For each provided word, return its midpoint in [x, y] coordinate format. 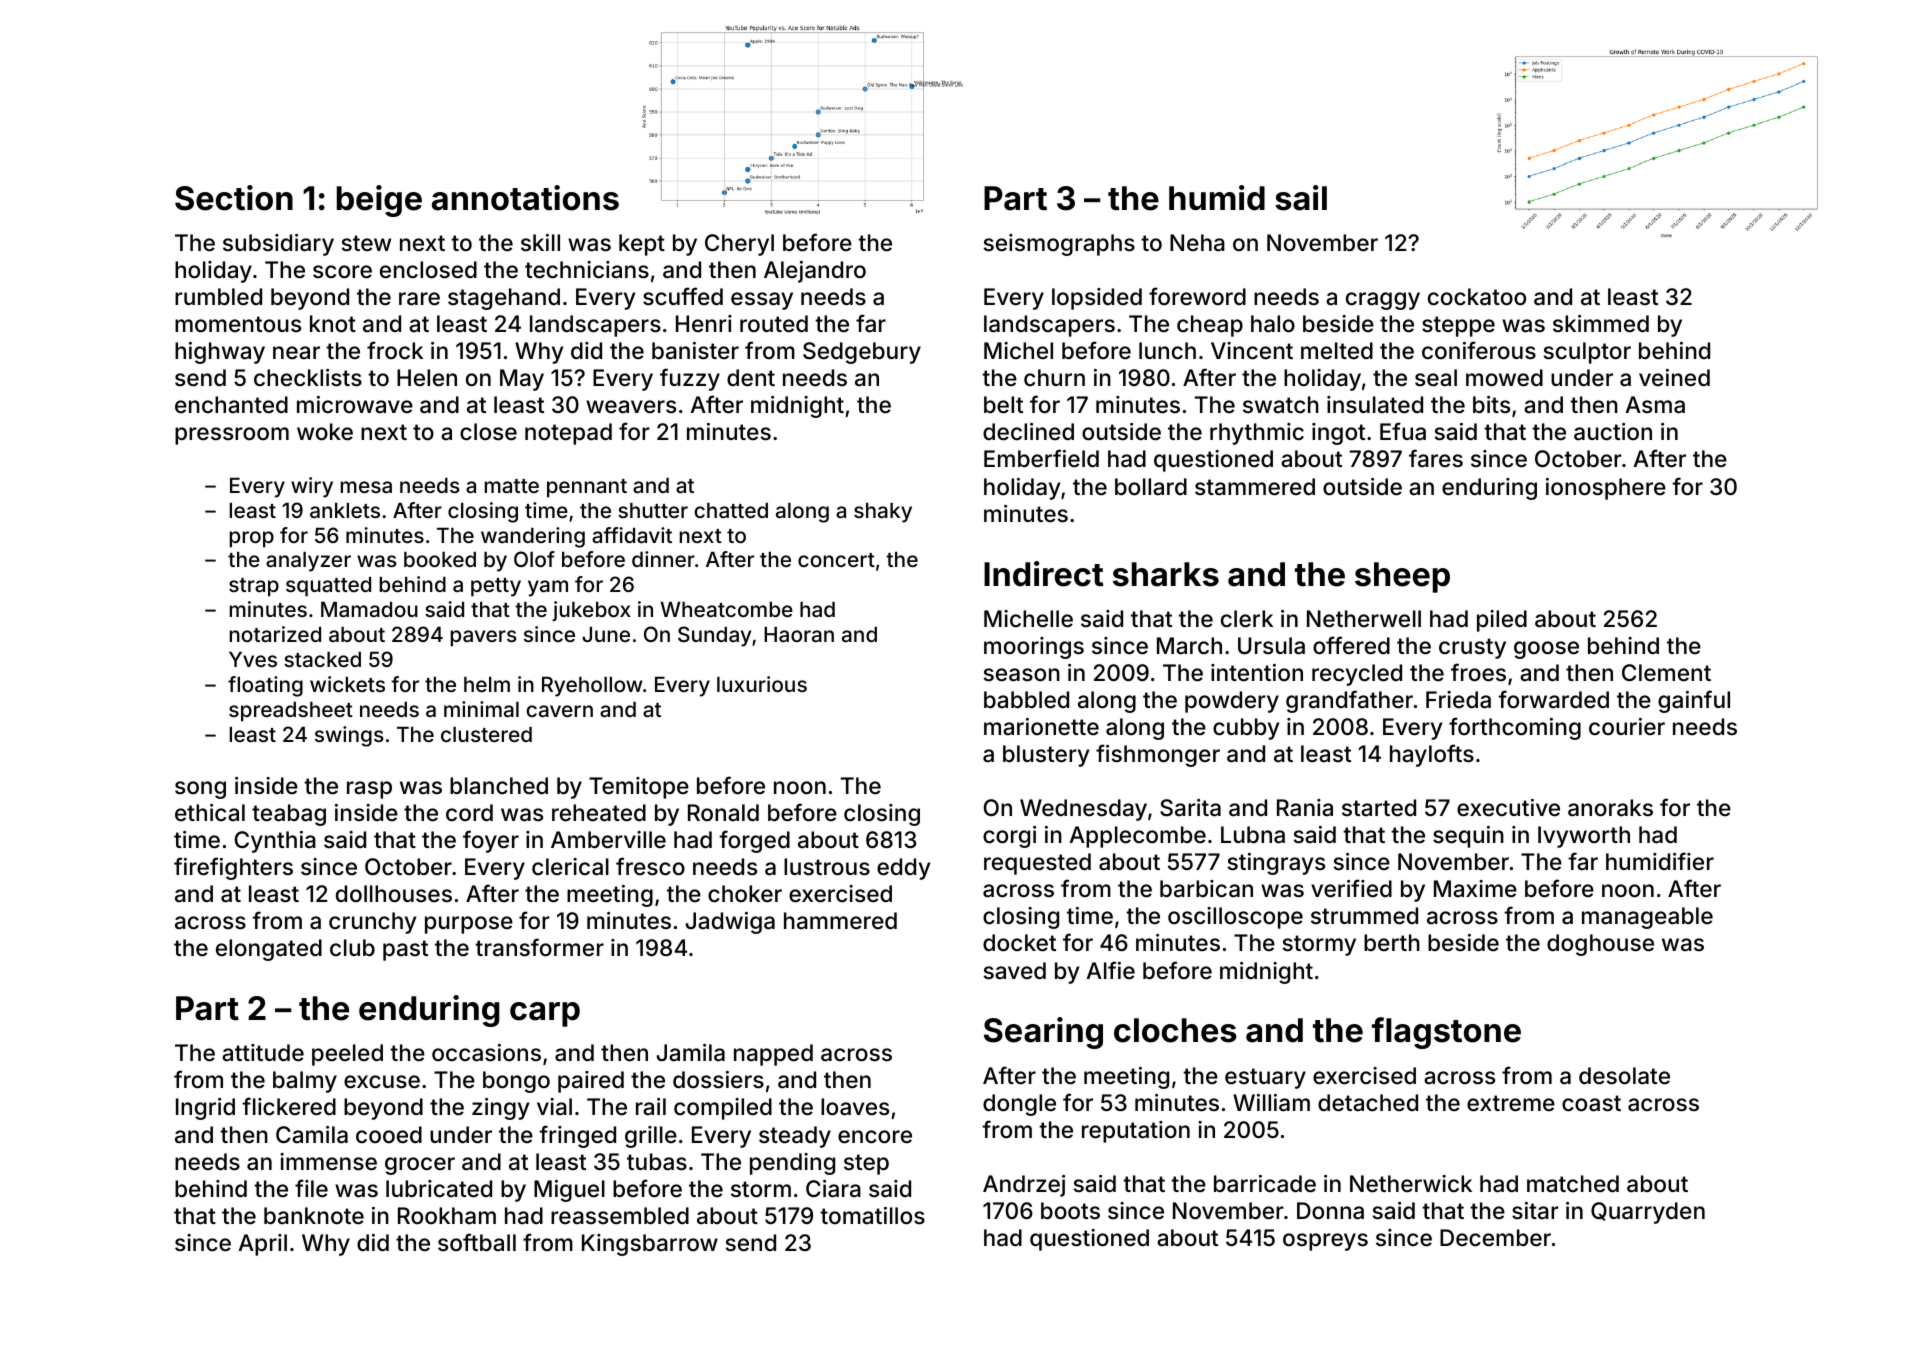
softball [477, 1242]
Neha [1197, 243]
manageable [1647, 918]
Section [234, 198]
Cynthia [275, 842]
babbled [1026, 700]
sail [1301, 198]
